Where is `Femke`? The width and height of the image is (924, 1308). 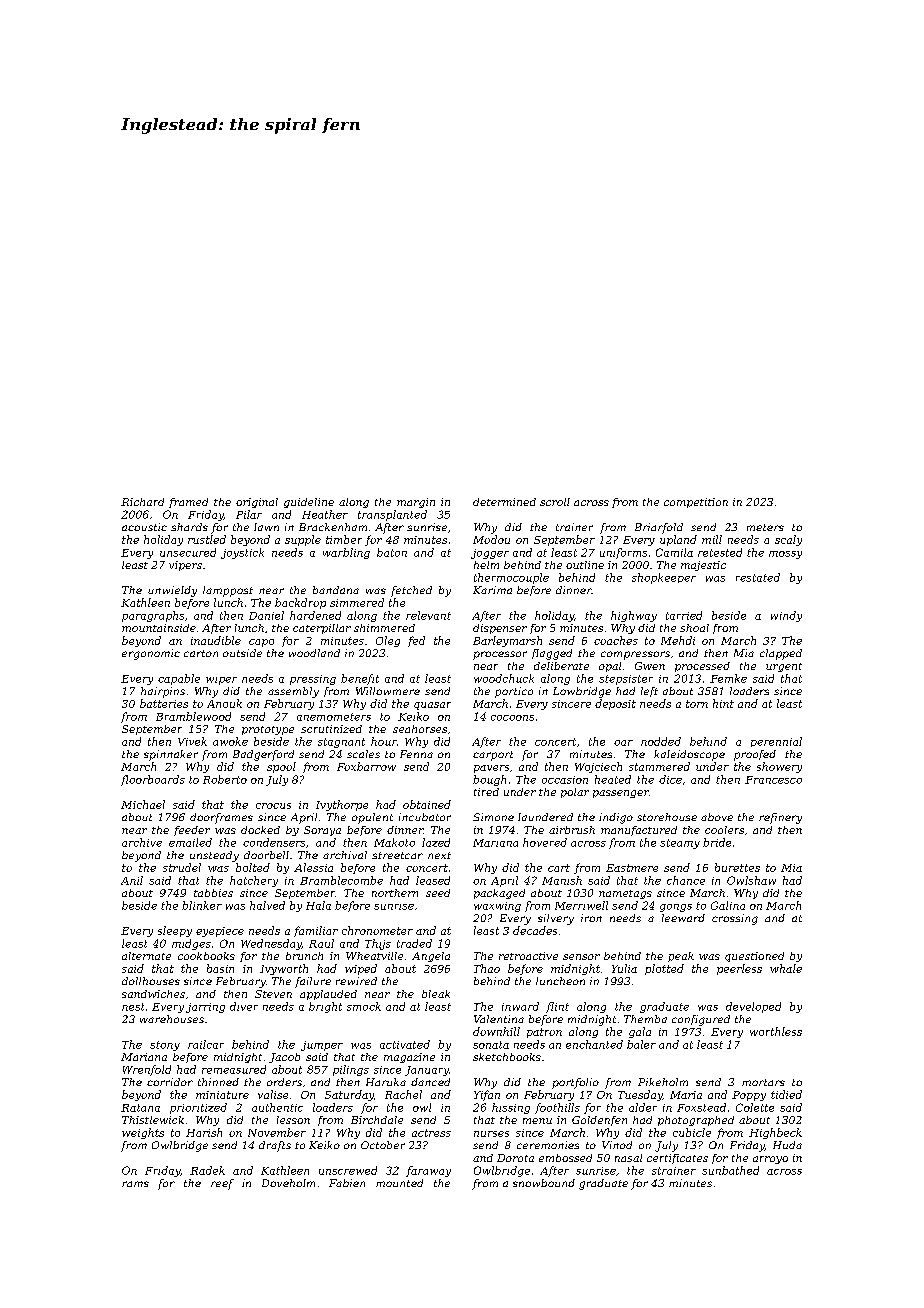 Femke is located at coordinates (728, 678).
